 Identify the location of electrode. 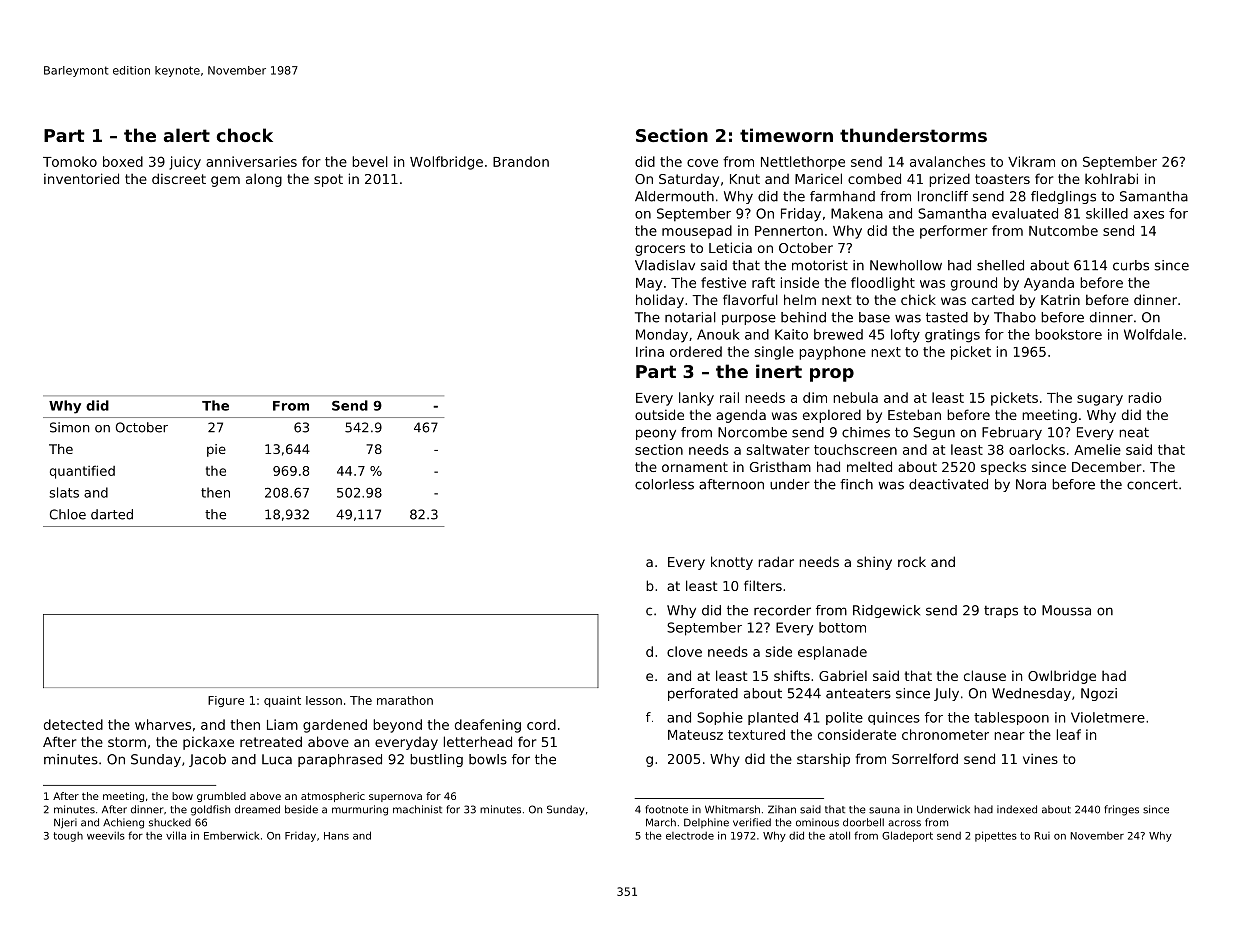
(690, 836).
